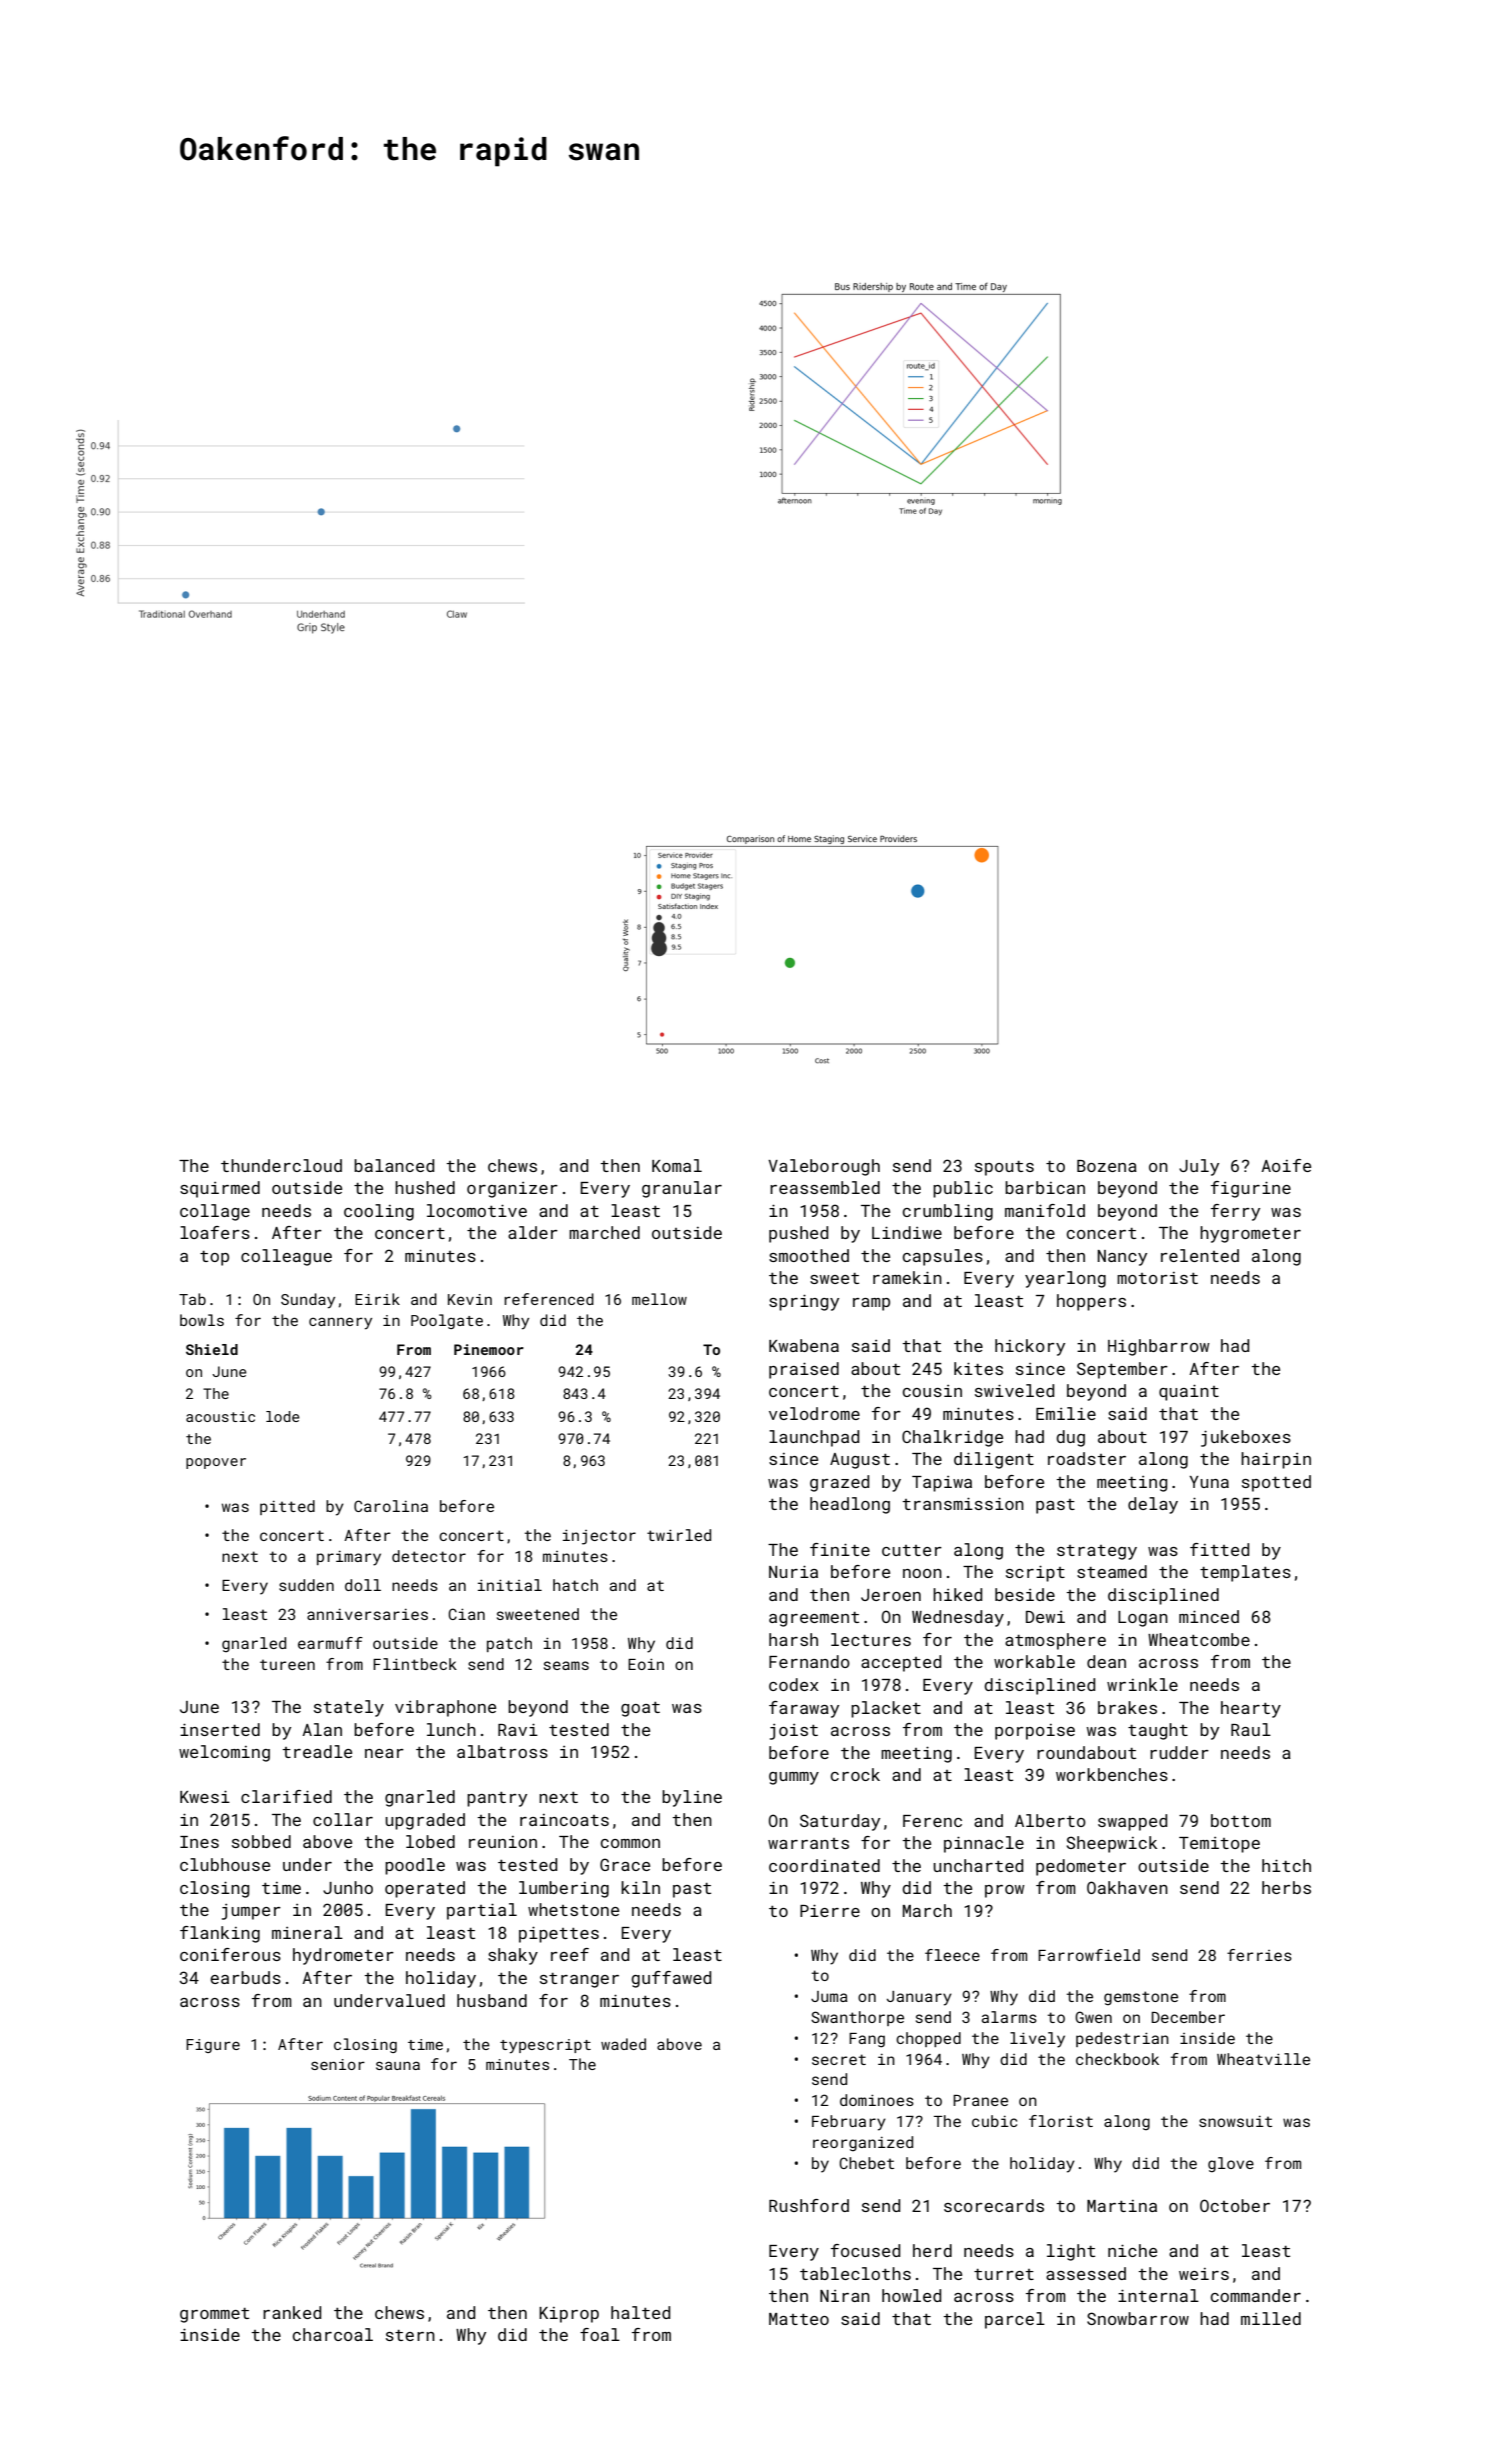 This image has height=2464, width=1496. What do you see at coordinates (333, 2334) in the image?
I see `charcoal` at bounding box center [333, 2334].
